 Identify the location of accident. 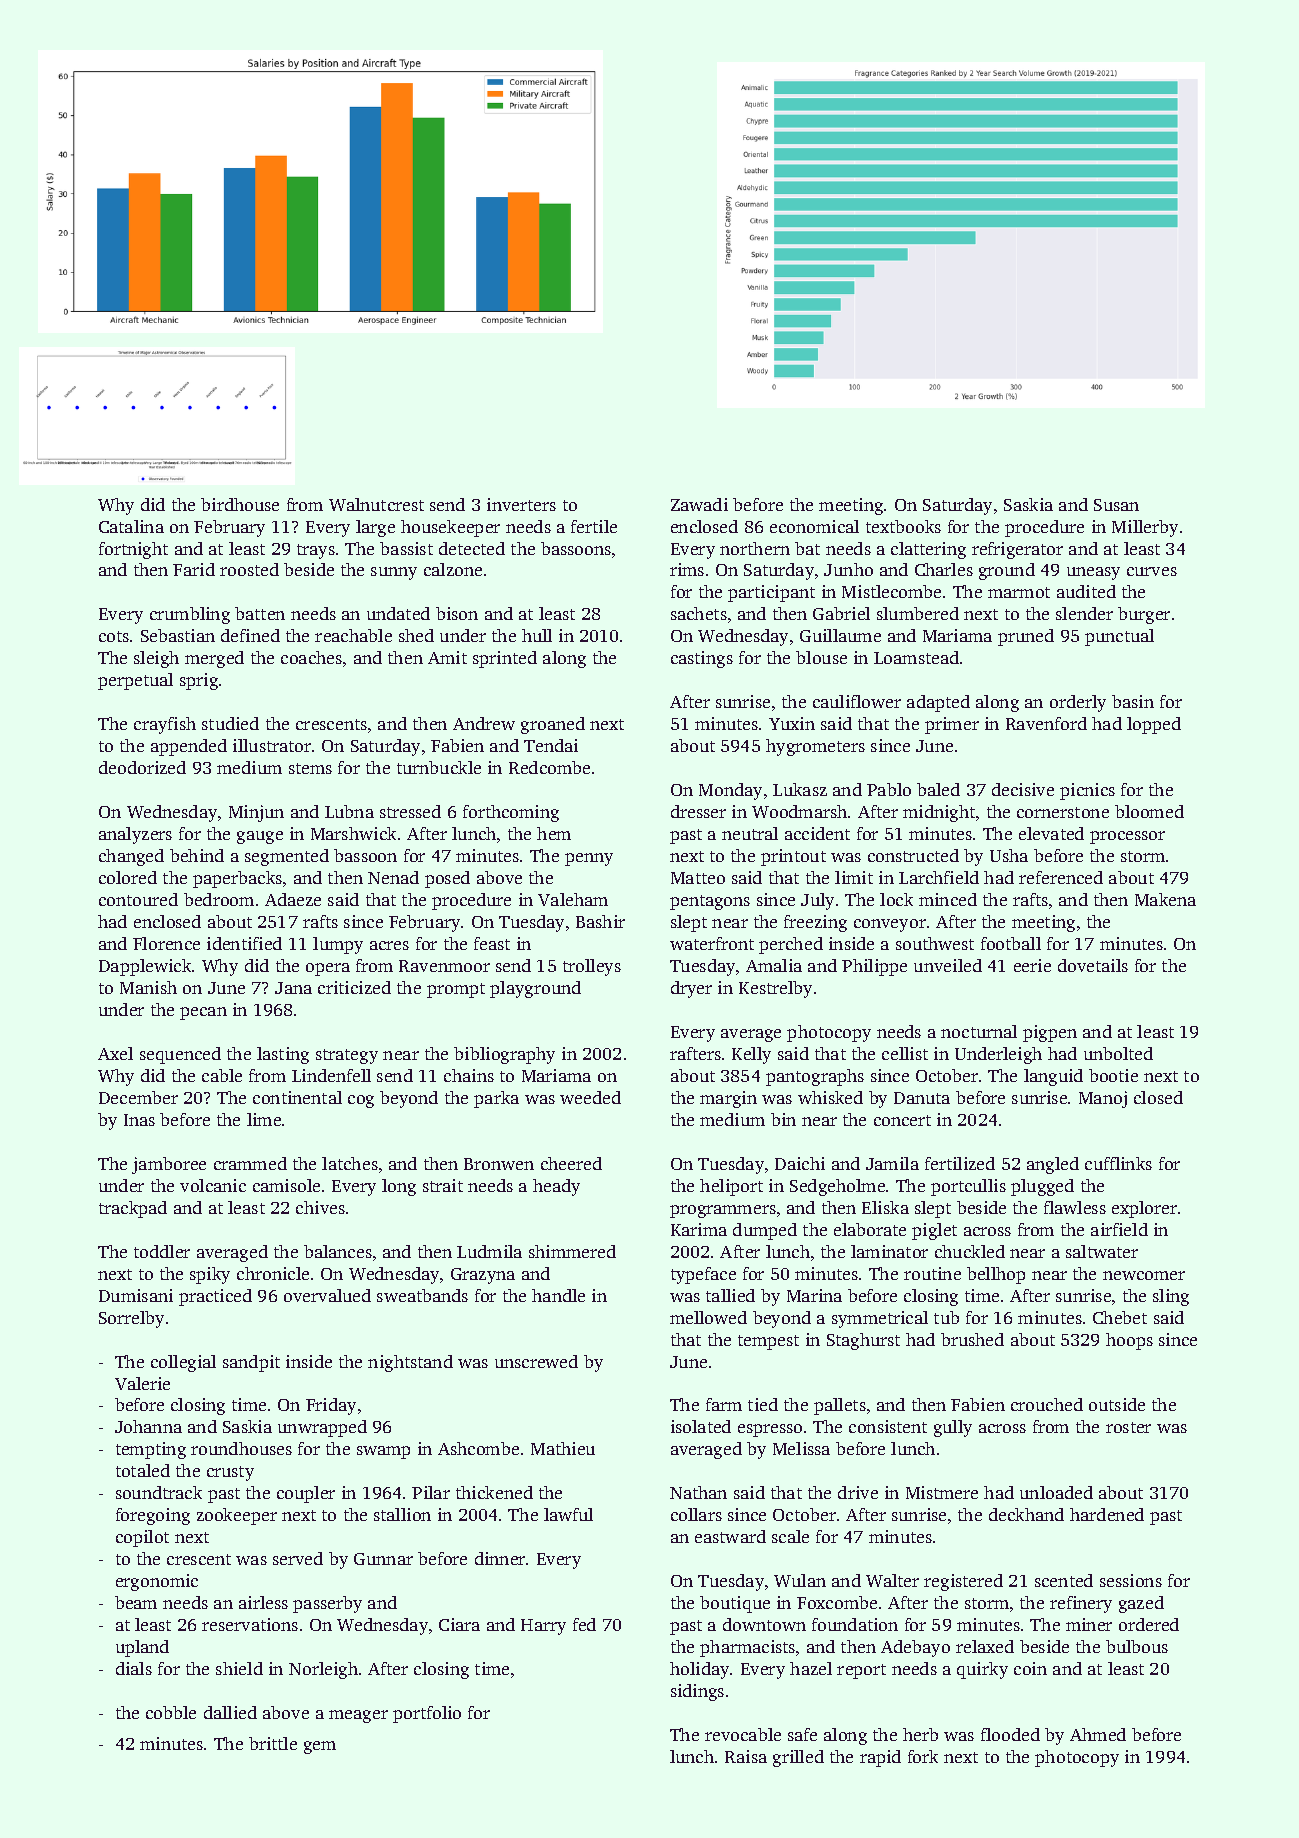
(817, 833).
